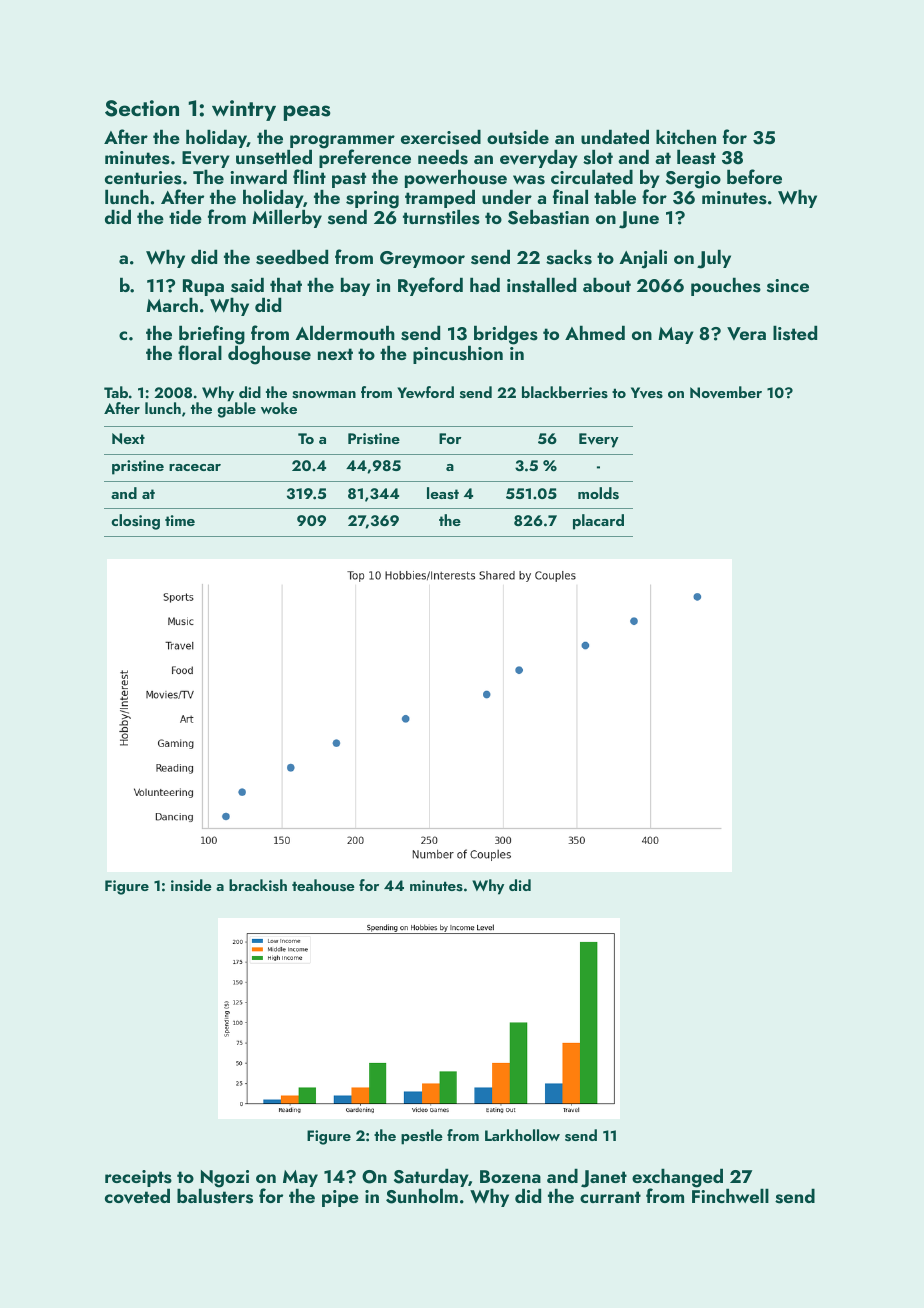 Image resolution: width=924 pixels, height=1308 pixels. I want to click on Finchwell, so click(730, 1195).
